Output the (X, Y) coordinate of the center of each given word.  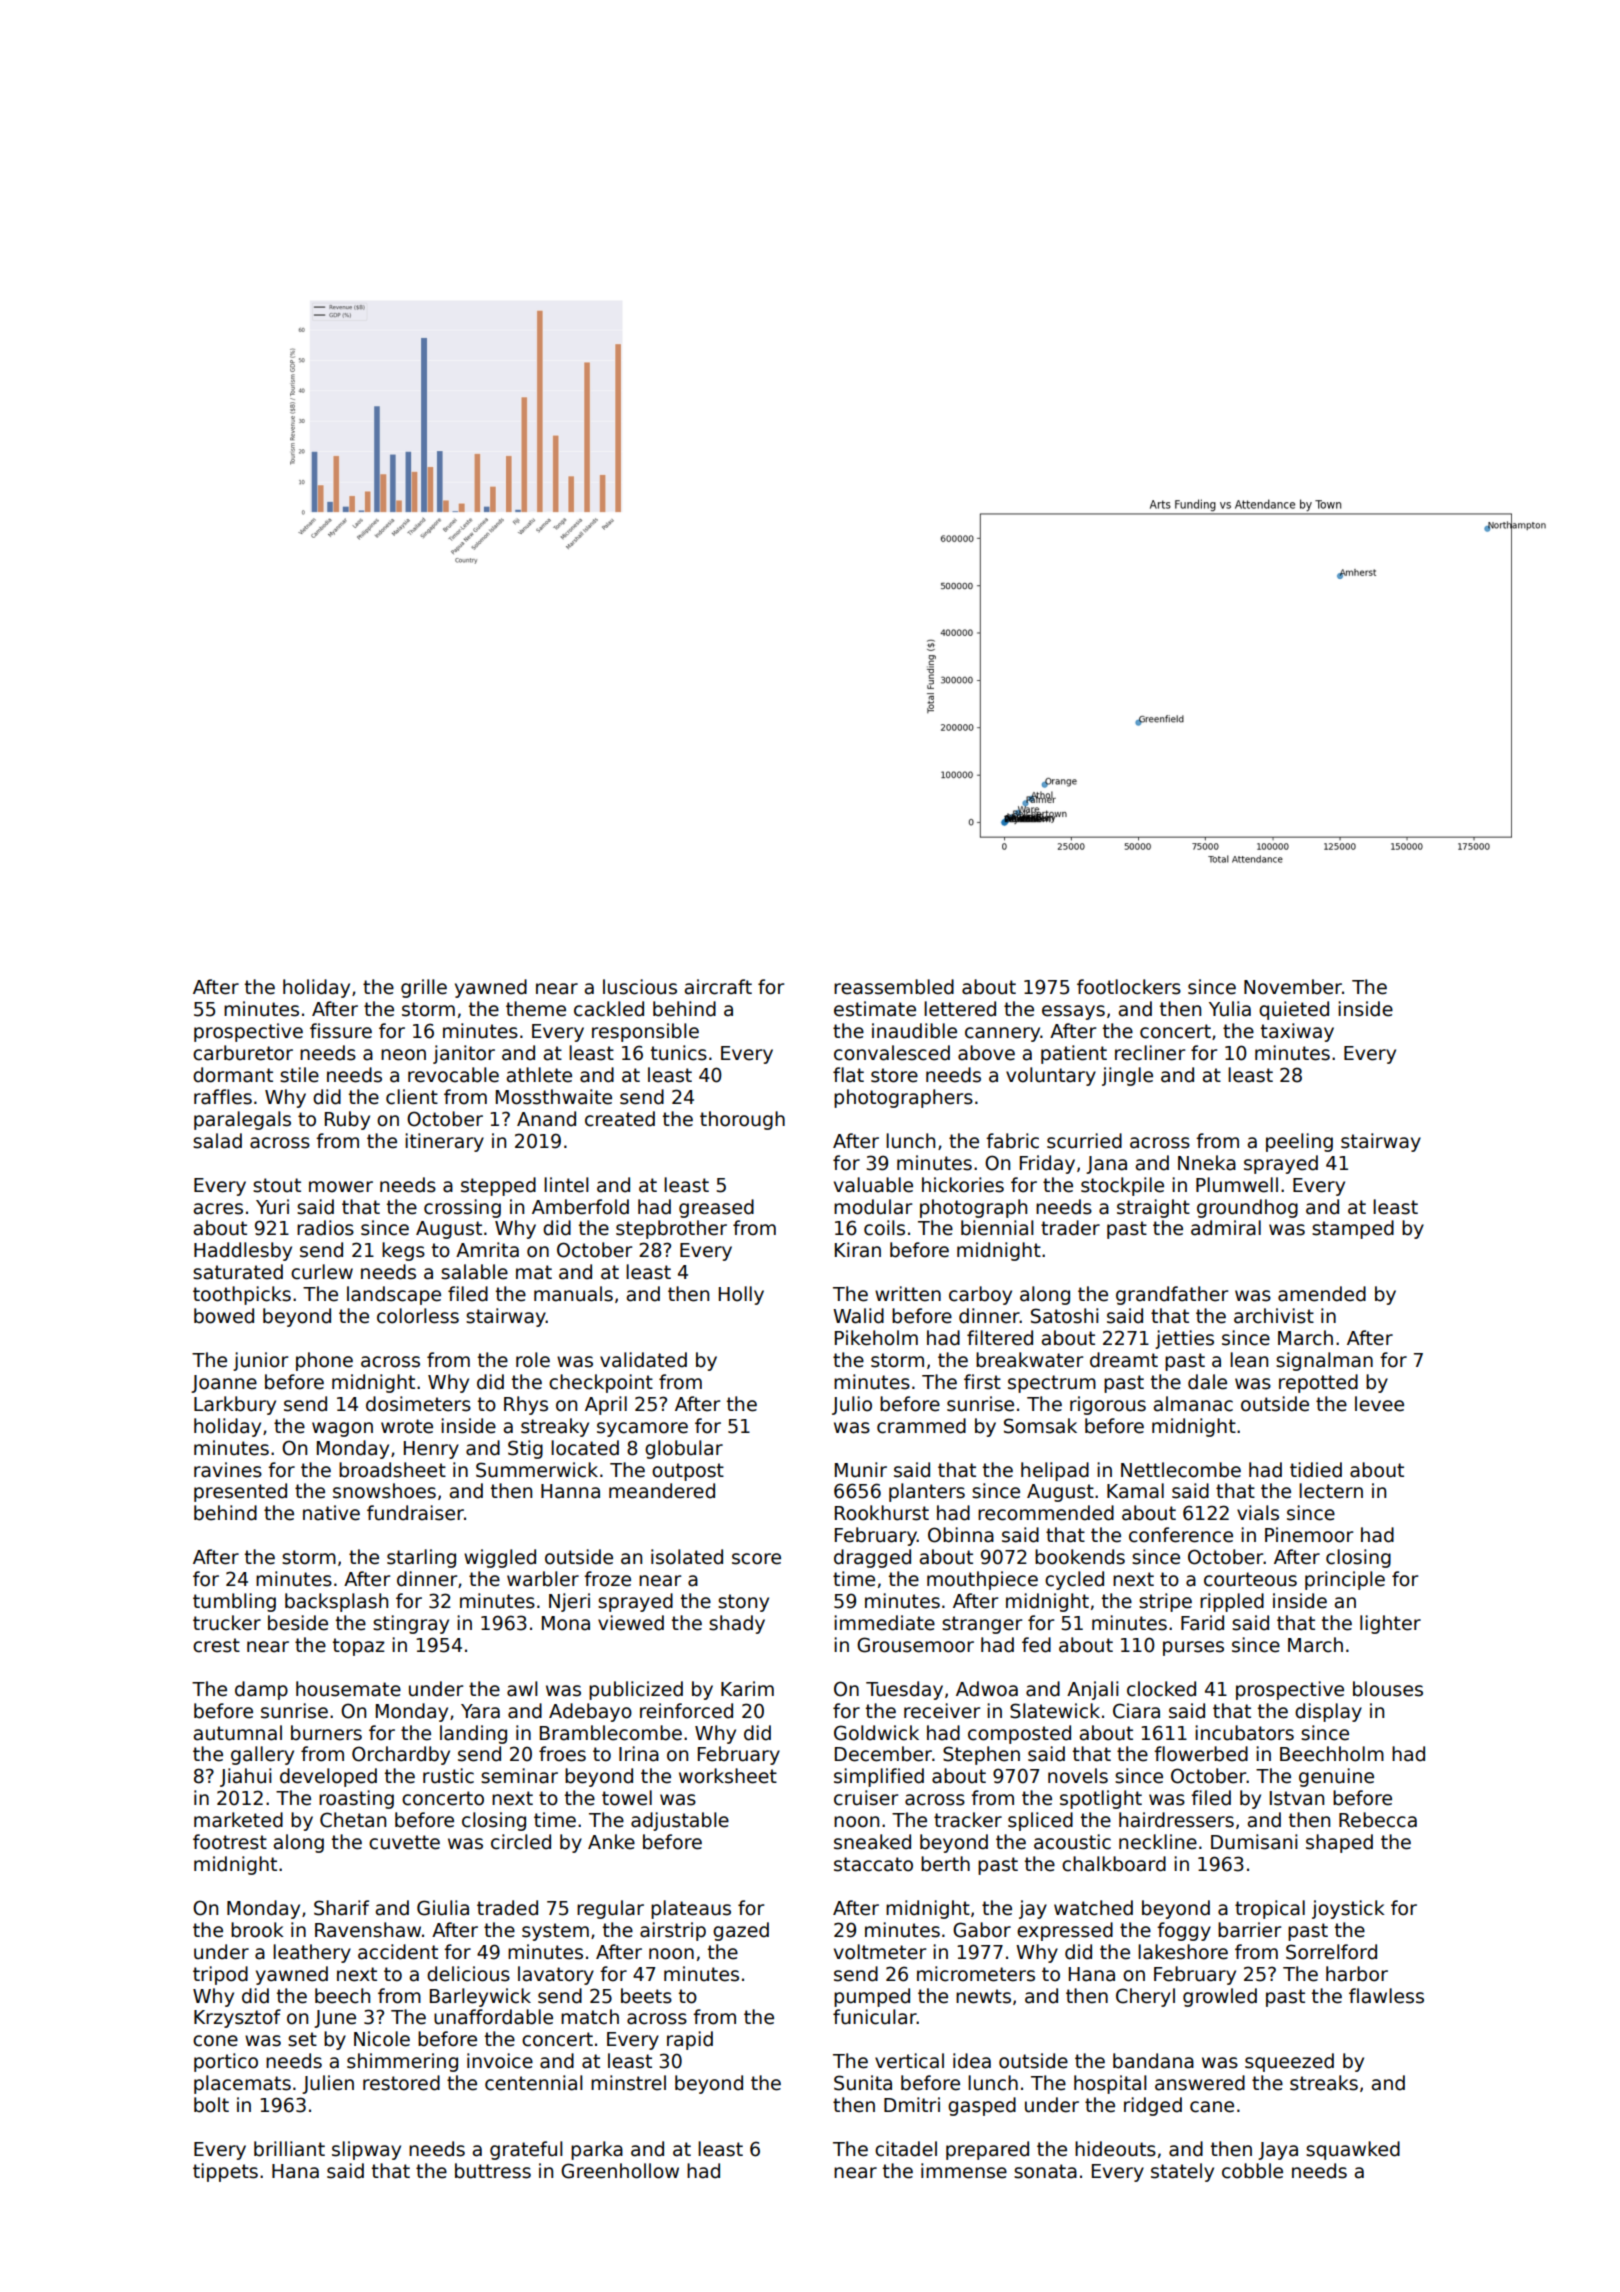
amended (1322, 1294)
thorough (742, 1120)
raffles (223, 1097)
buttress (493, 2171)
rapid (690, 2040)
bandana (1153, 2061)
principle (1345, 1580)
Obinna (961, 1535)
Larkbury (235, 1405)
